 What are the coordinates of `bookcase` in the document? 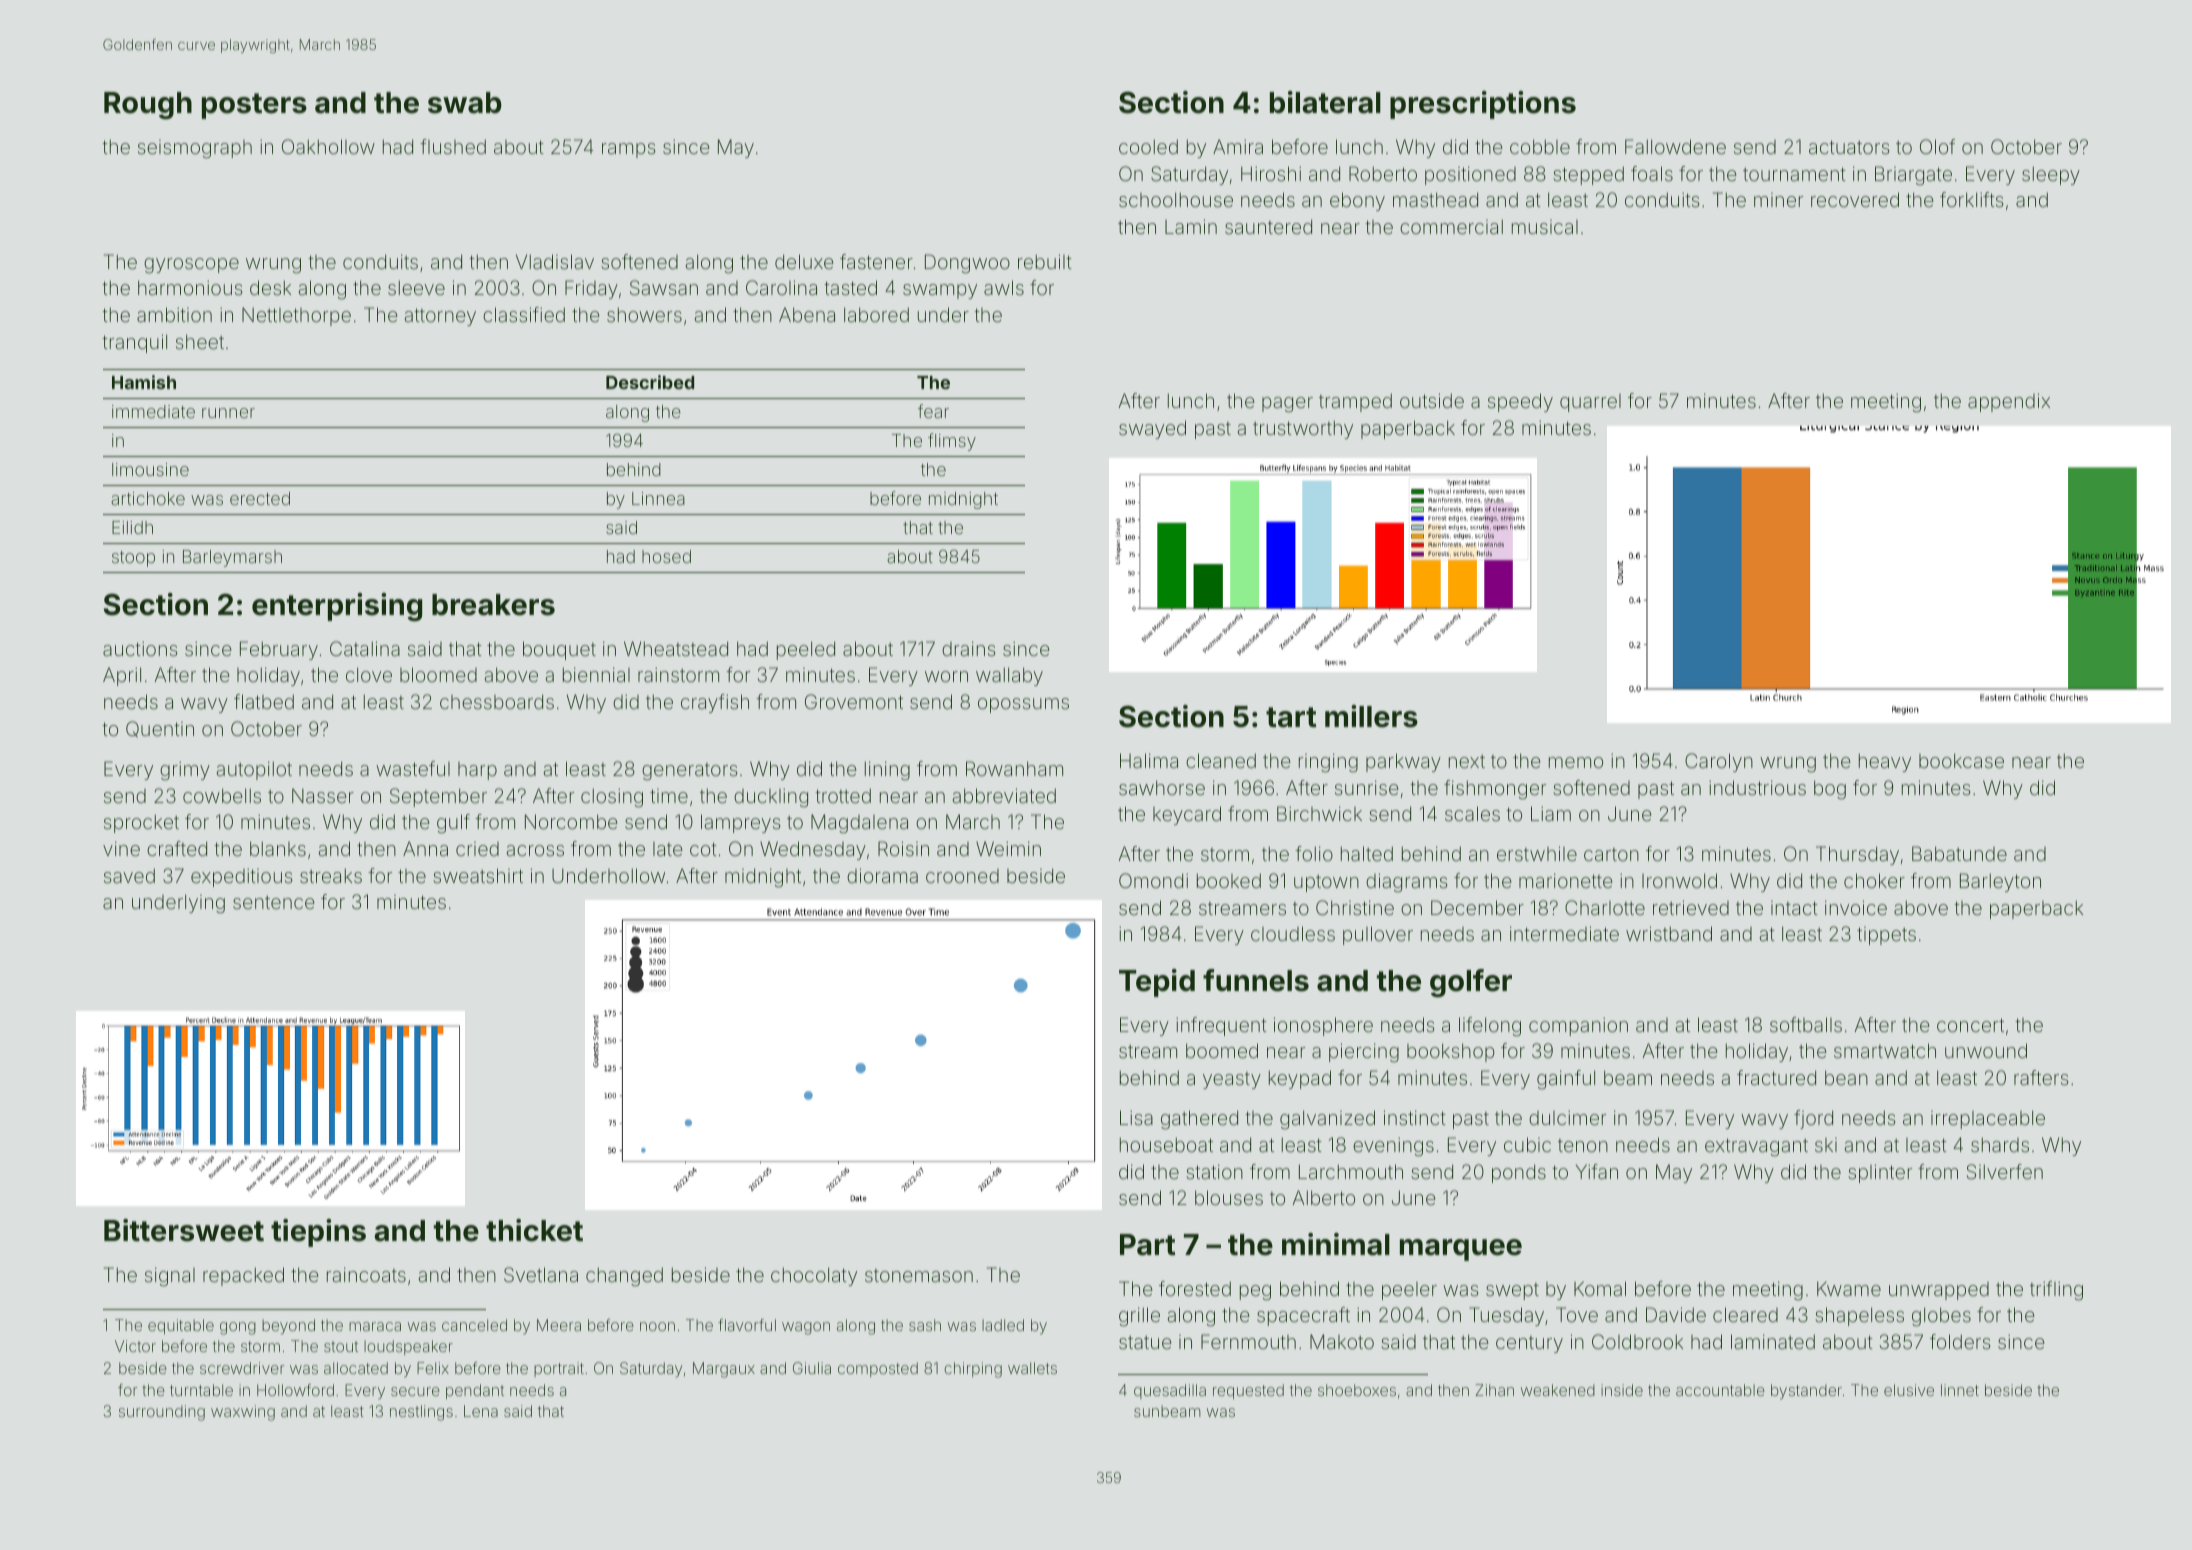 It's located at (1961, 760).
